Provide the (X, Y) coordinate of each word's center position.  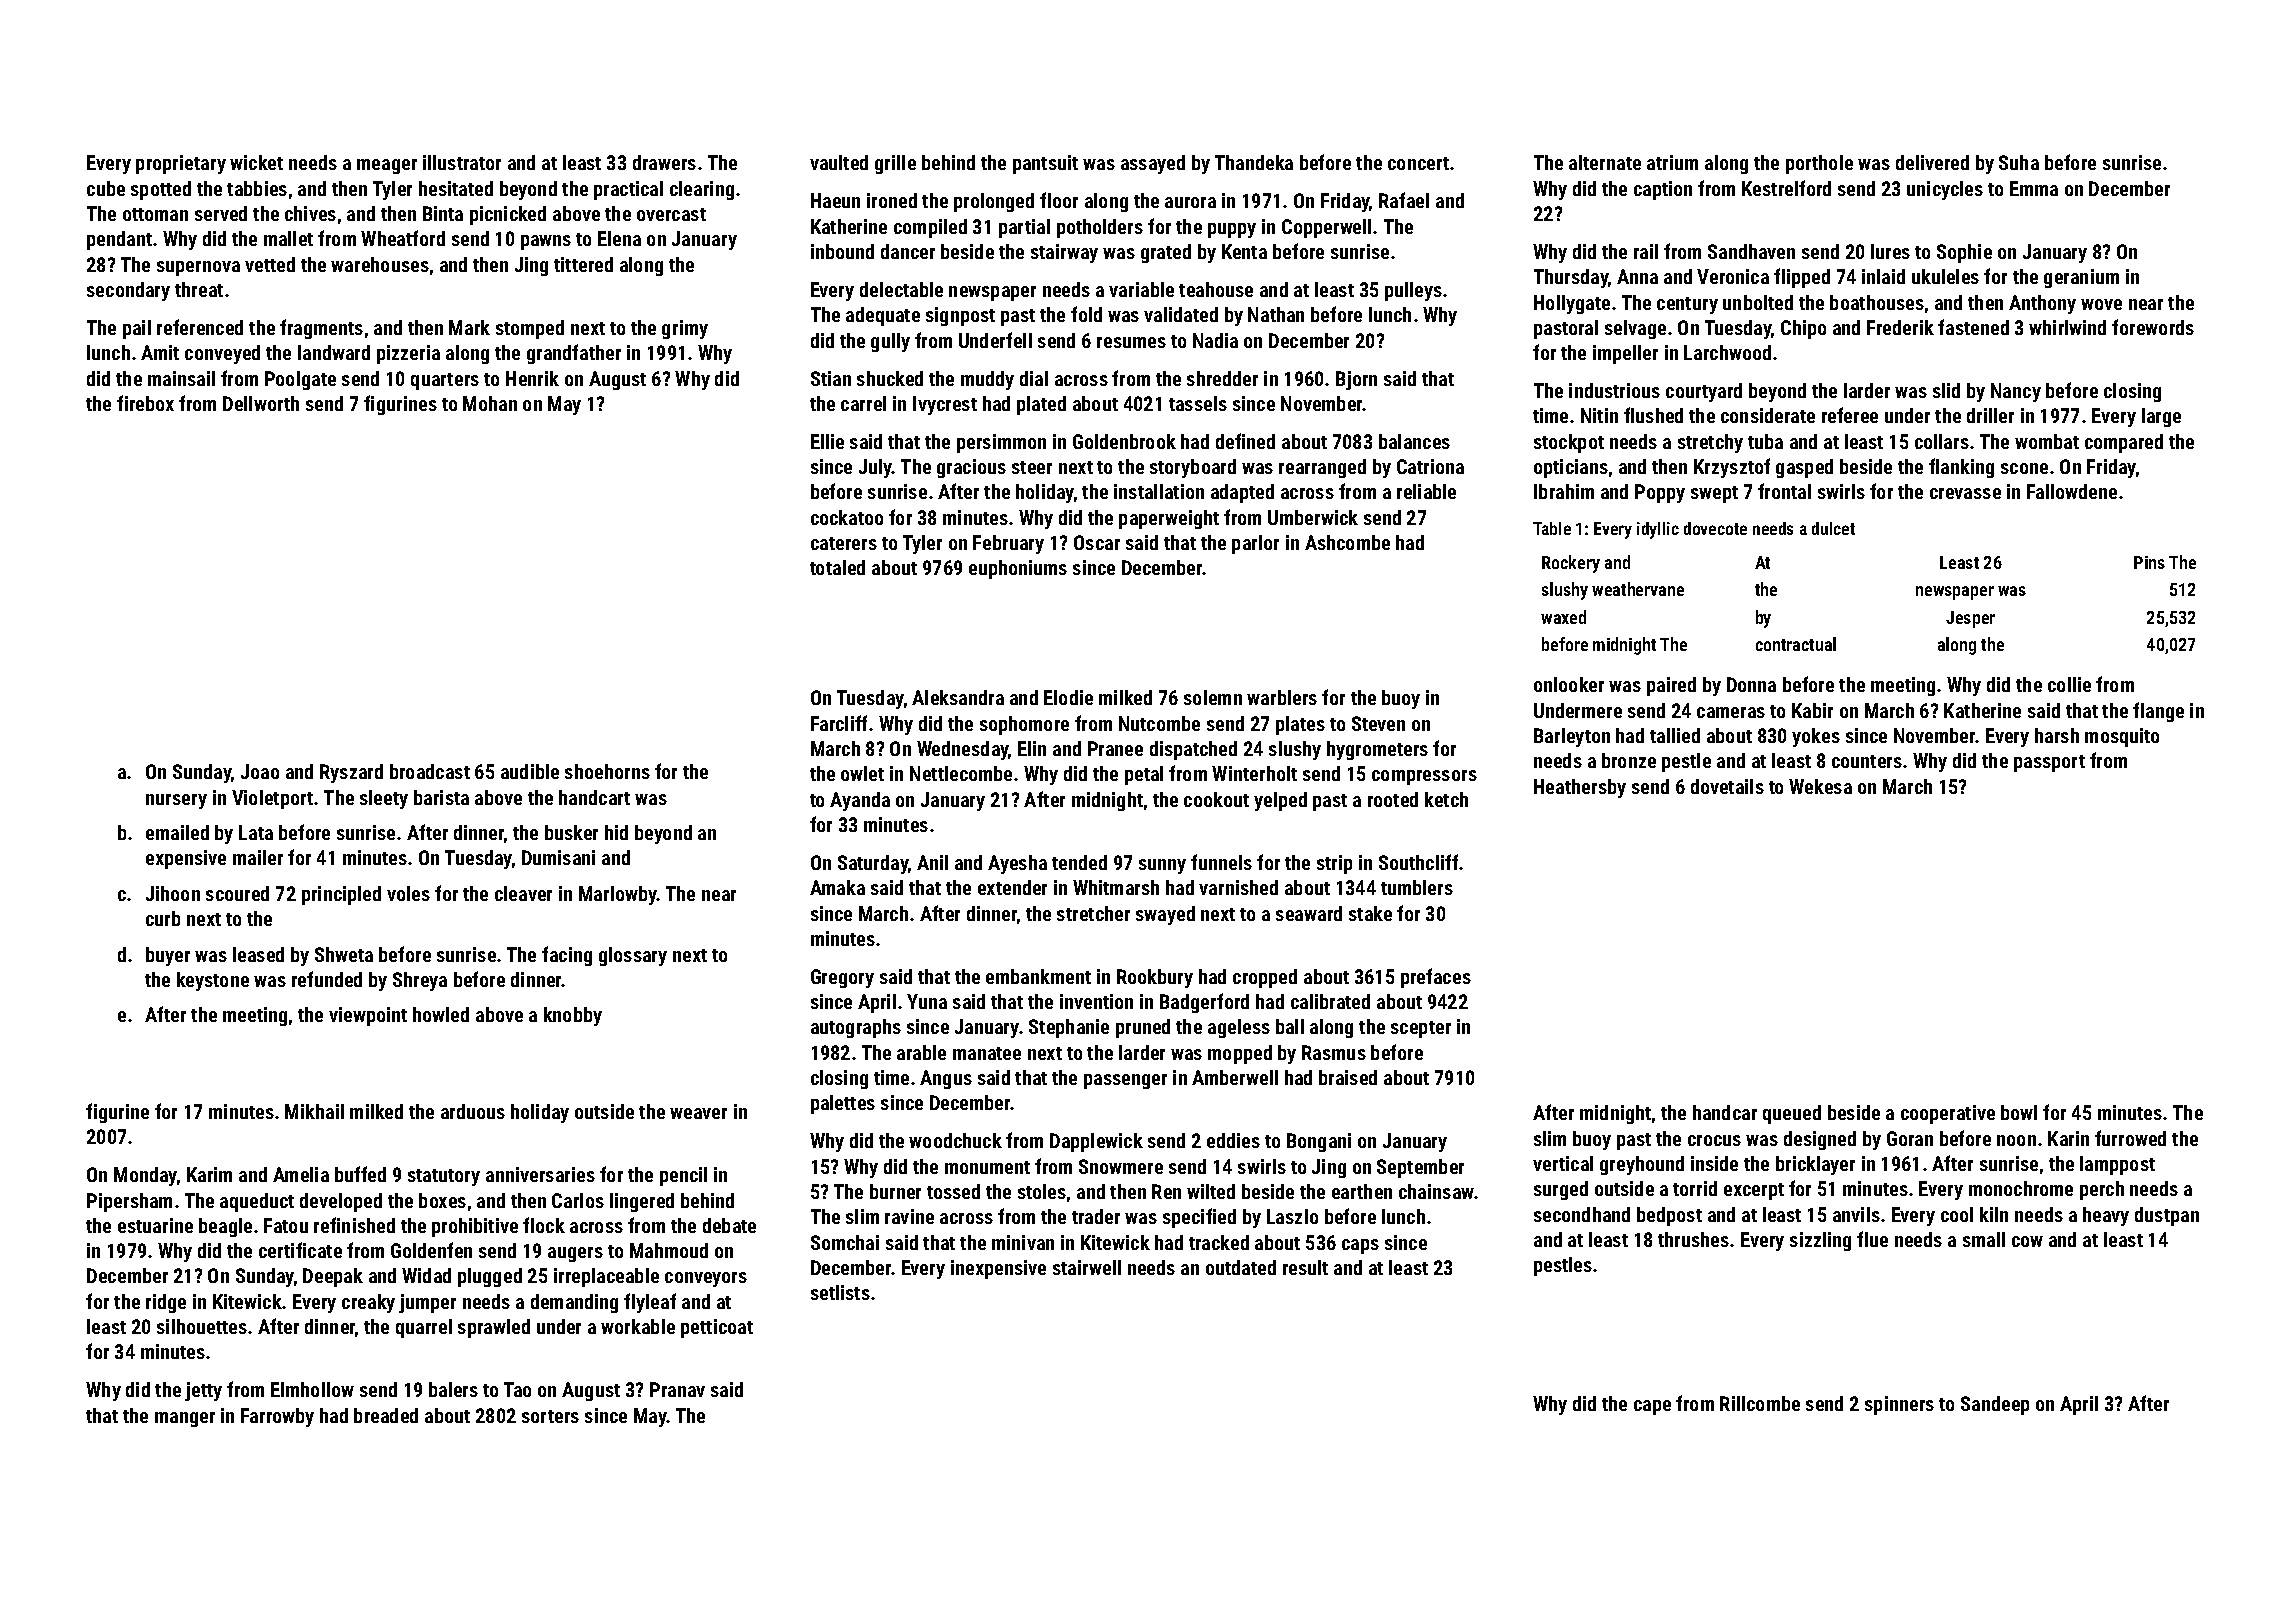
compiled (930, 228)
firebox (145, 403)
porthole (1819, 164)
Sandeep (1995, 1405)
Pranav (677, 1389)
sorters (550, 1416)
